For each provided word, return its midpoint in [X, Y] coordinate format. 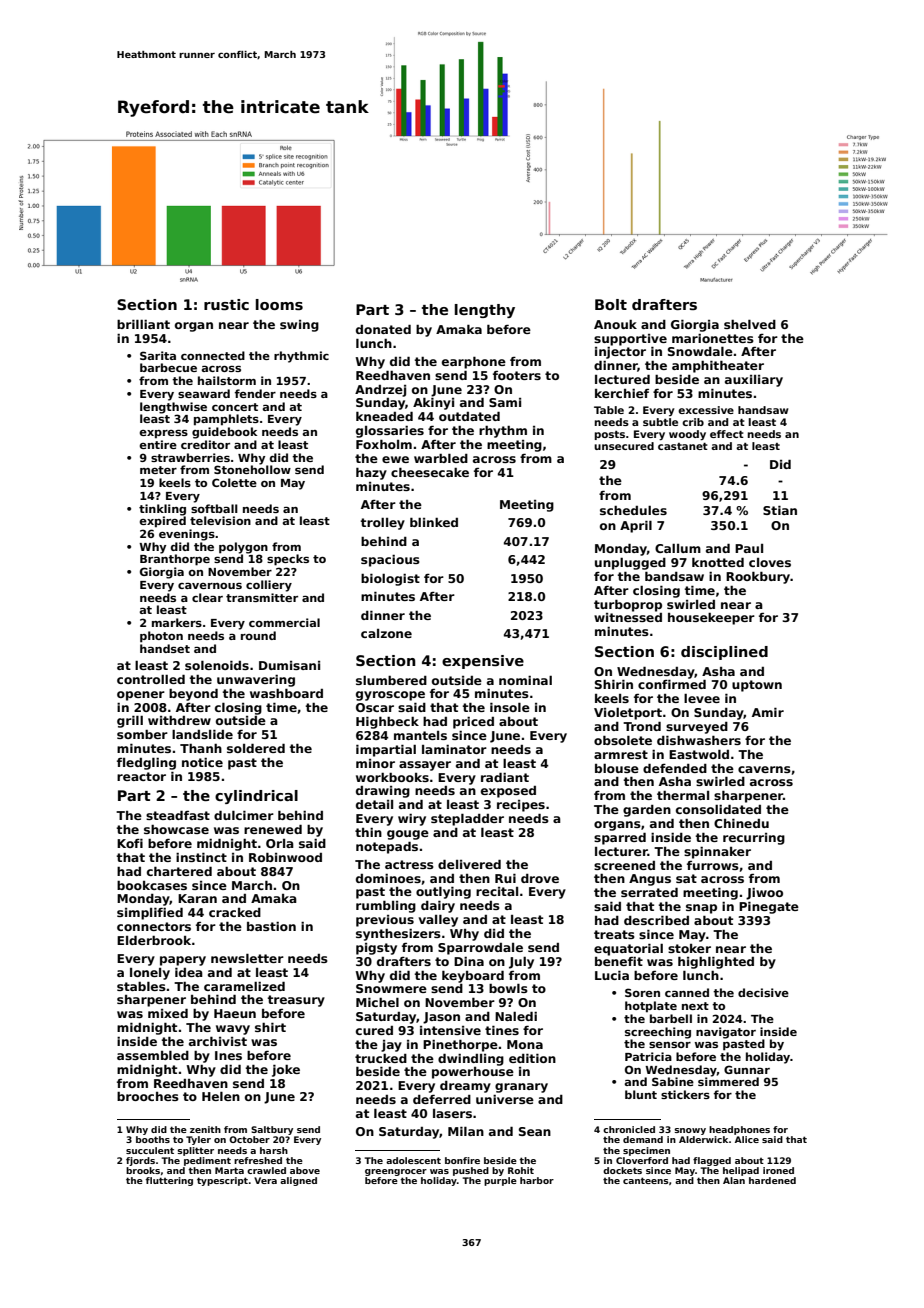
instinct [201, 857]
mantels [420, 735]
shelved [750, 324]
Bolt [611, 304]
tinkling [162, 510]
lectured [622, 379]
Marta [229, 1170]
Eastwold [699, 754]
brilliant [143, 324]
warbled [441, 458]
